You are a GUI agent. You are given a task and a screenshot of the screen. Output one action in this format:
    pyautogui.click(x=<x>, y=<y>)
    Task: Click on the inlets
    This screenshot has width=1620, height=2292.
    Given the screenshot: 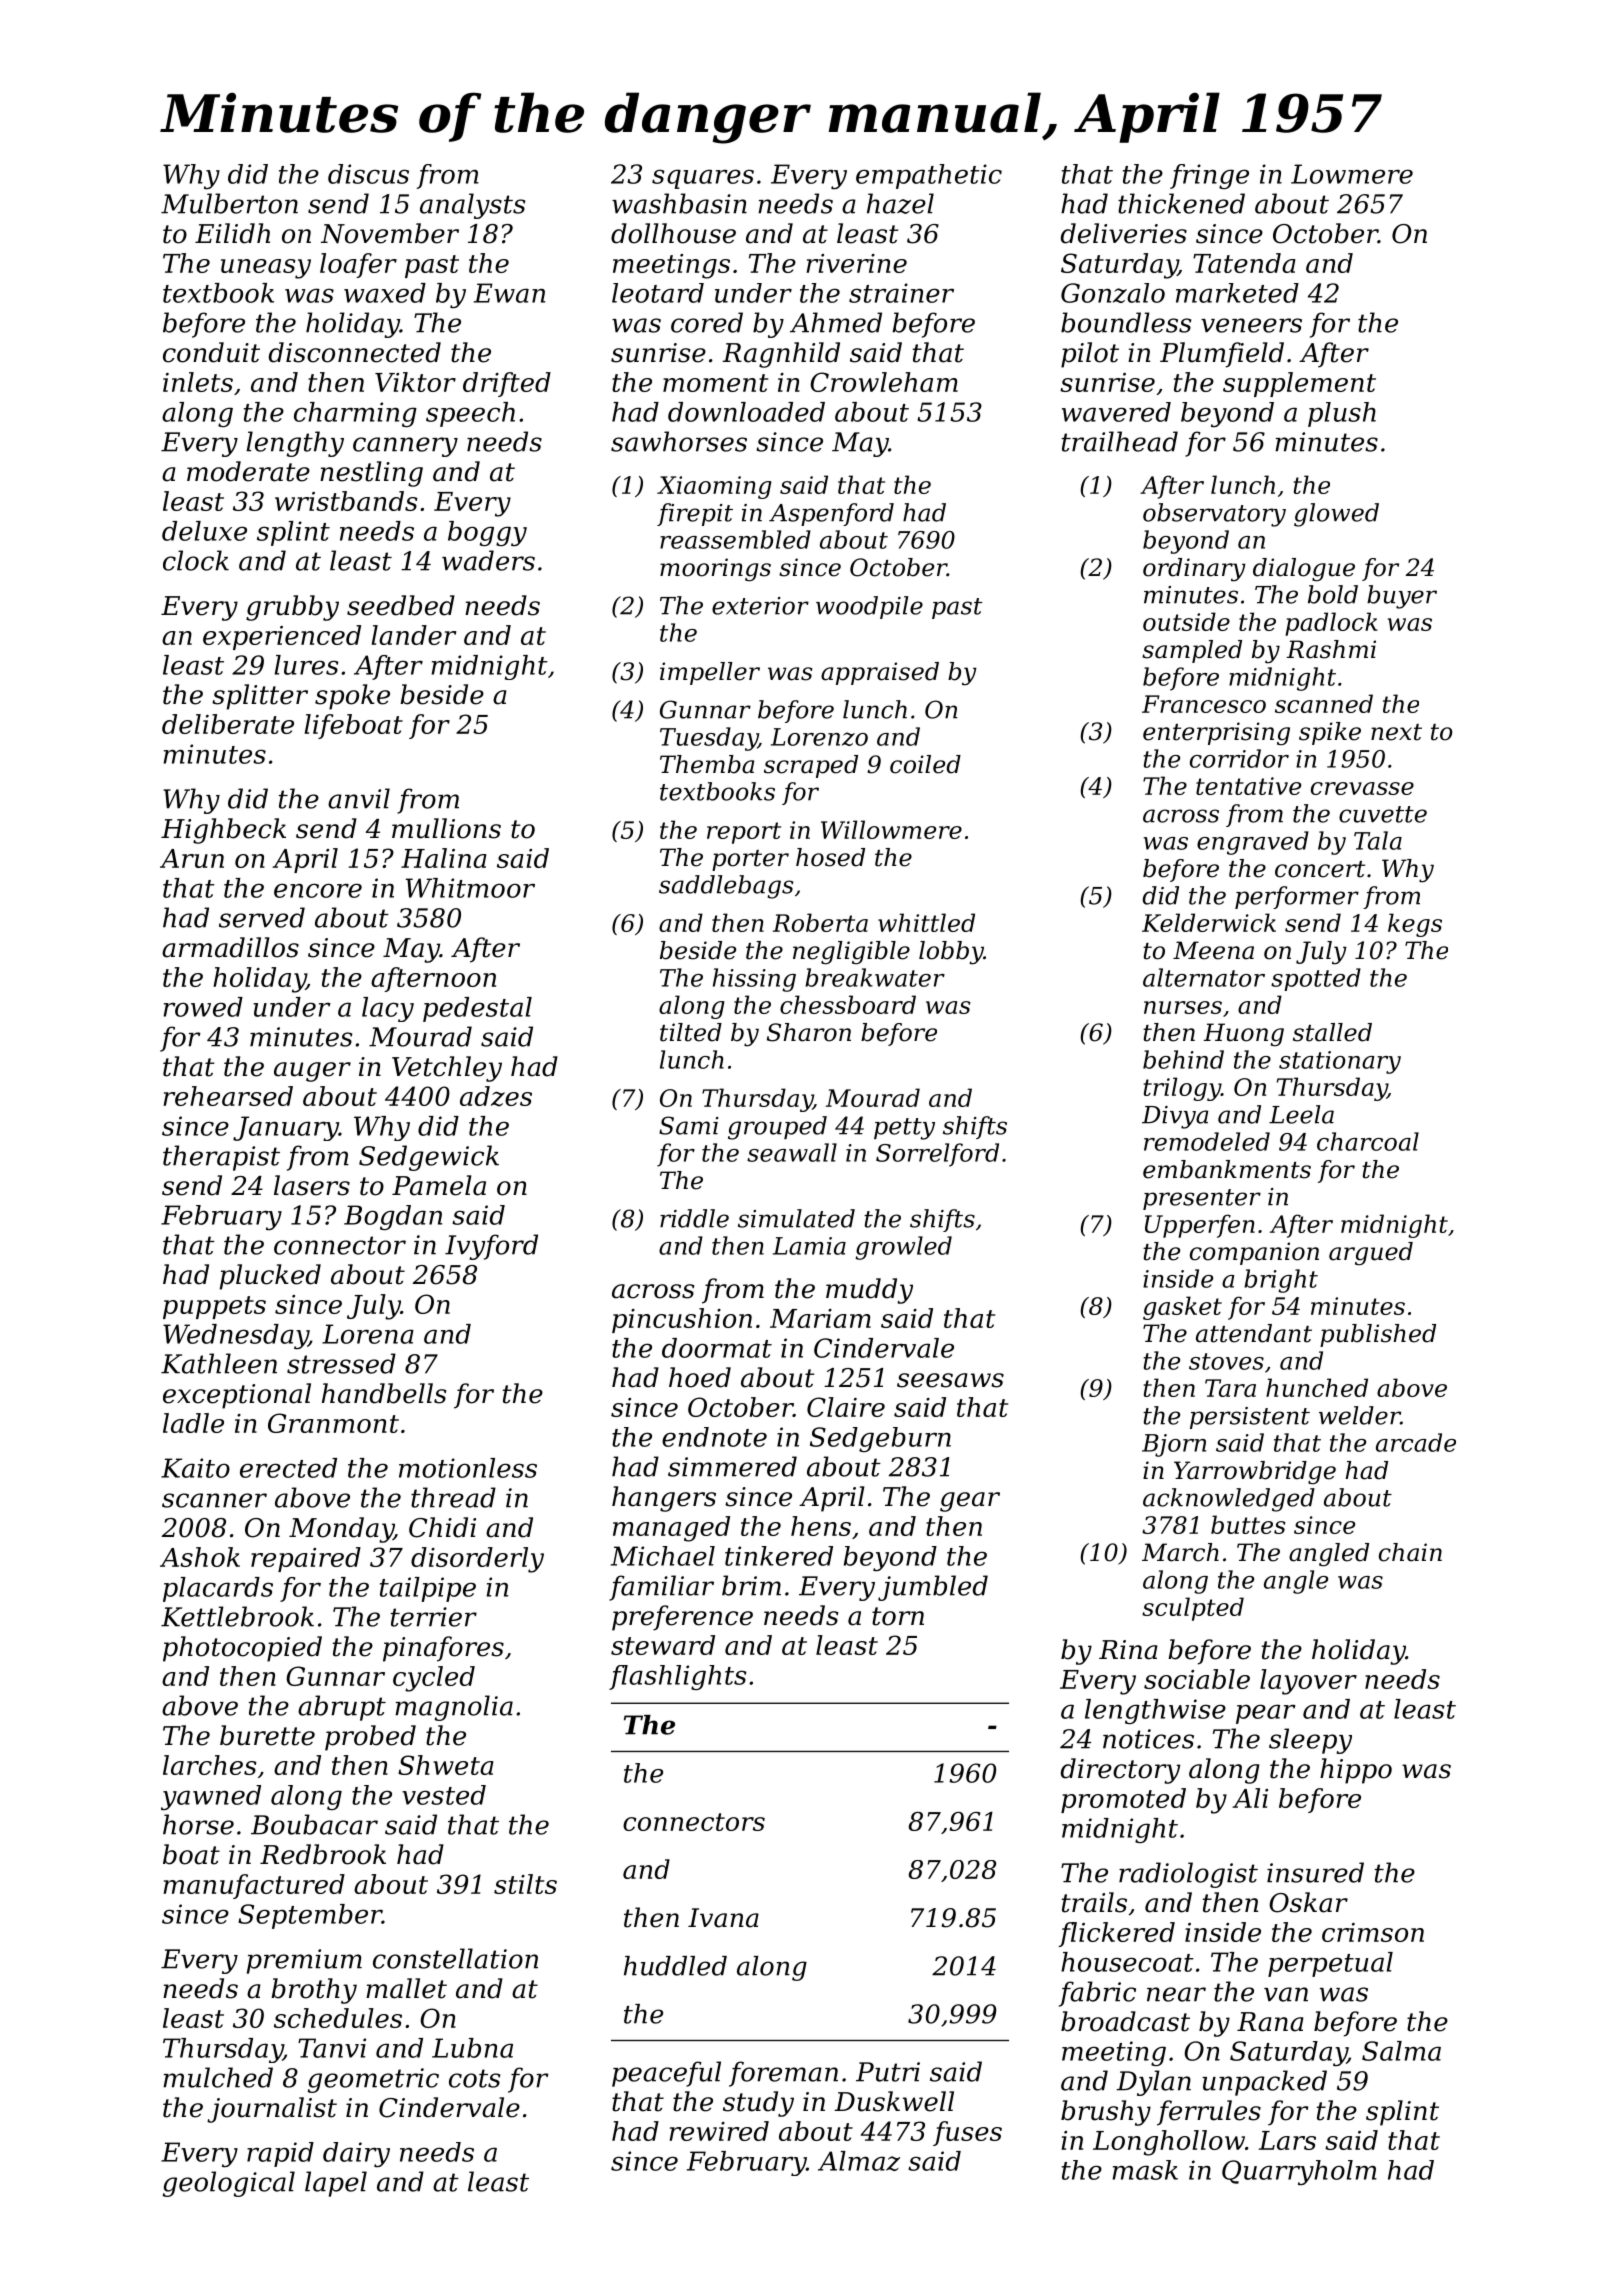 What is the action you would take?
    pyautogui.click(x=198, y=382)
